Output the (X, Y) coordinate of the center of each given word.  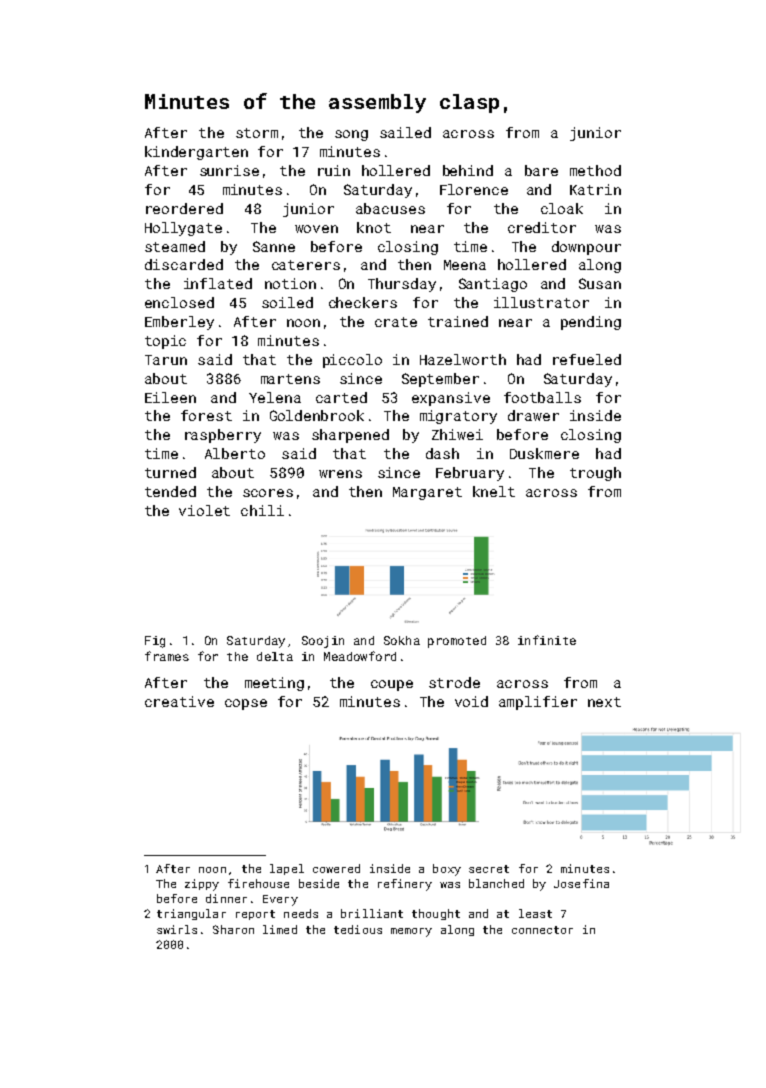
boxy (447, 870)
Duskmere (544, 453)
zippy (202, 885)
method (595, 170)
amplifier (538, 703)
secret (489, 869)
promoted (457, 642)
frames (167, 656)
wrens (340, 474)
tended (170, 491)
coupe (392, 685)
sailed (405, 132)
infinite (547, 640)
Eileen (170, 397)
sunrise (229, 170)
